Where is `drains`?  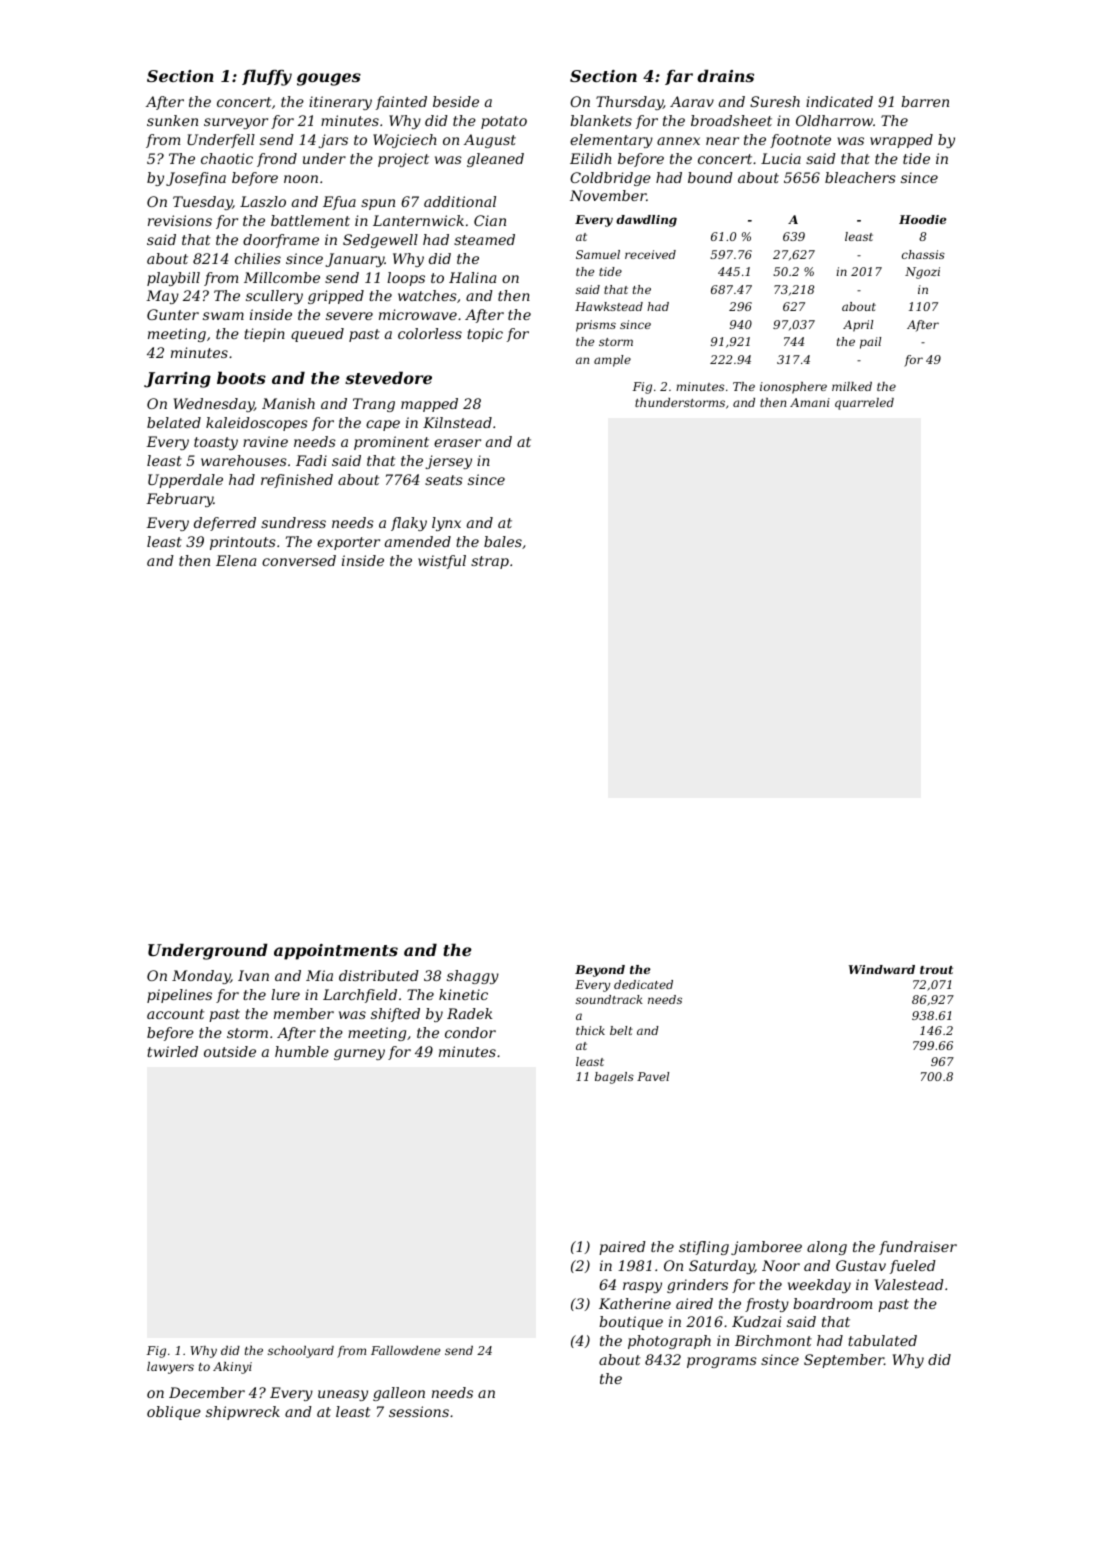
drains is located at coordinates (725, 75).
